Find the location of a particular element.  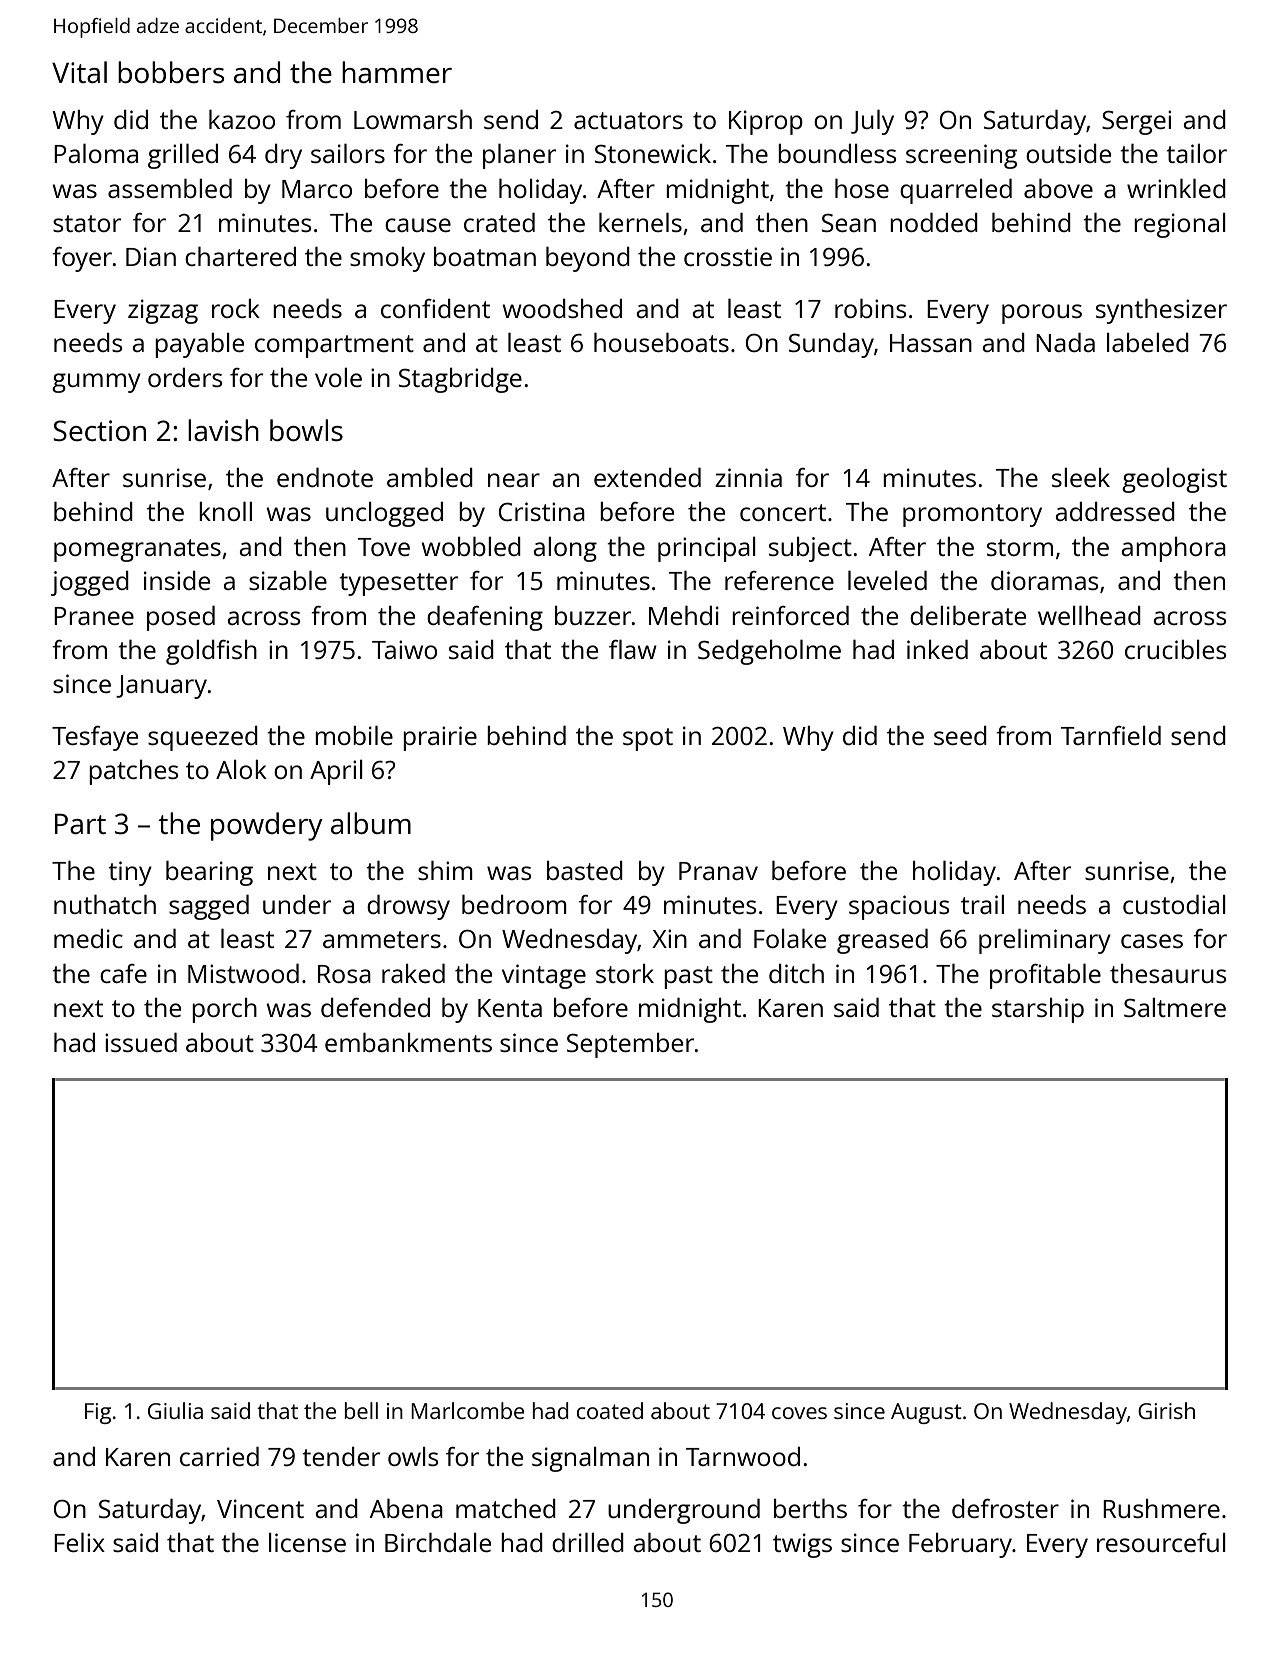

September is located at coordinates (630, 1045).
